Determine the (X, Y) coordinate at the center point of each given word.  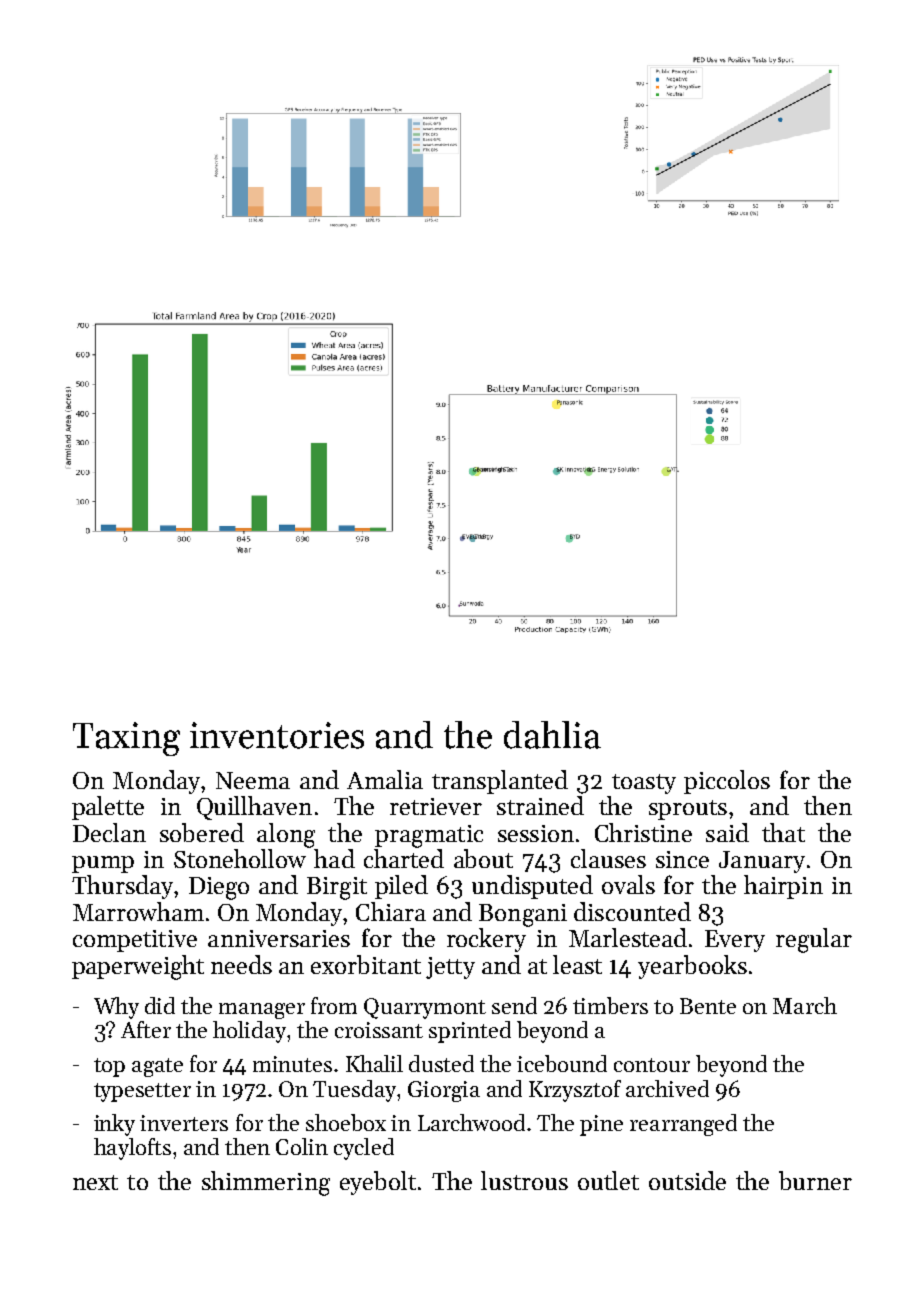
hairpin (783, 887)
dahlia (552, 735)
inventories (277, 735)
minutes (292, 1064)
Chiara (391, 911)
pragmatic (429, 836)
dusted (441, 1063)
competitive (135, 941)
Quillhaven (254, 808)
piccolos (727, 782)
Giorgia (444, 1091)
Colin (302, 1146)
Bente (708, 1006)
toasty (644, 784)
